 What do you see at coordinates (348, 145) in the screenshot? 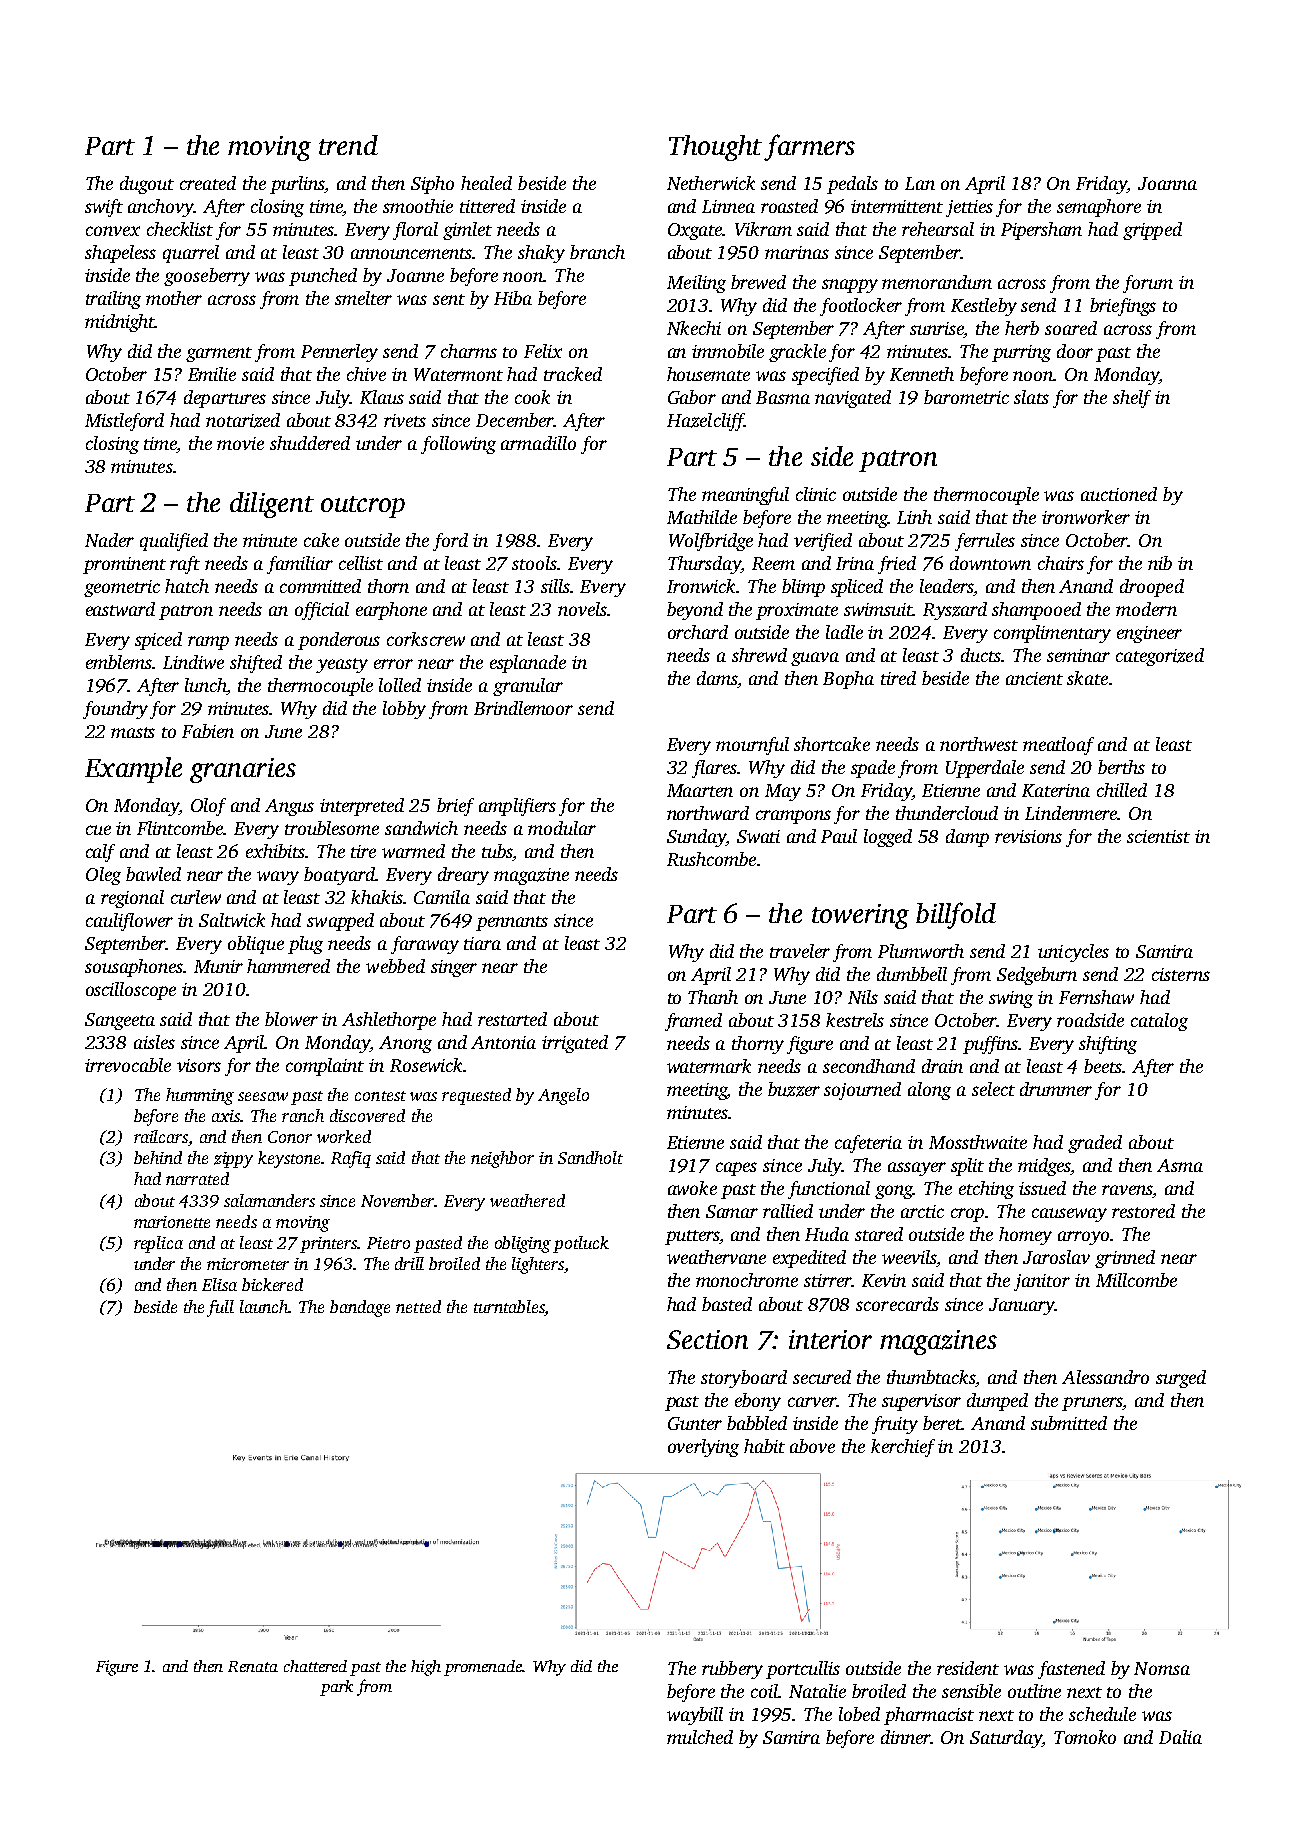
I see `trend` at bounding box center [348, 145].
